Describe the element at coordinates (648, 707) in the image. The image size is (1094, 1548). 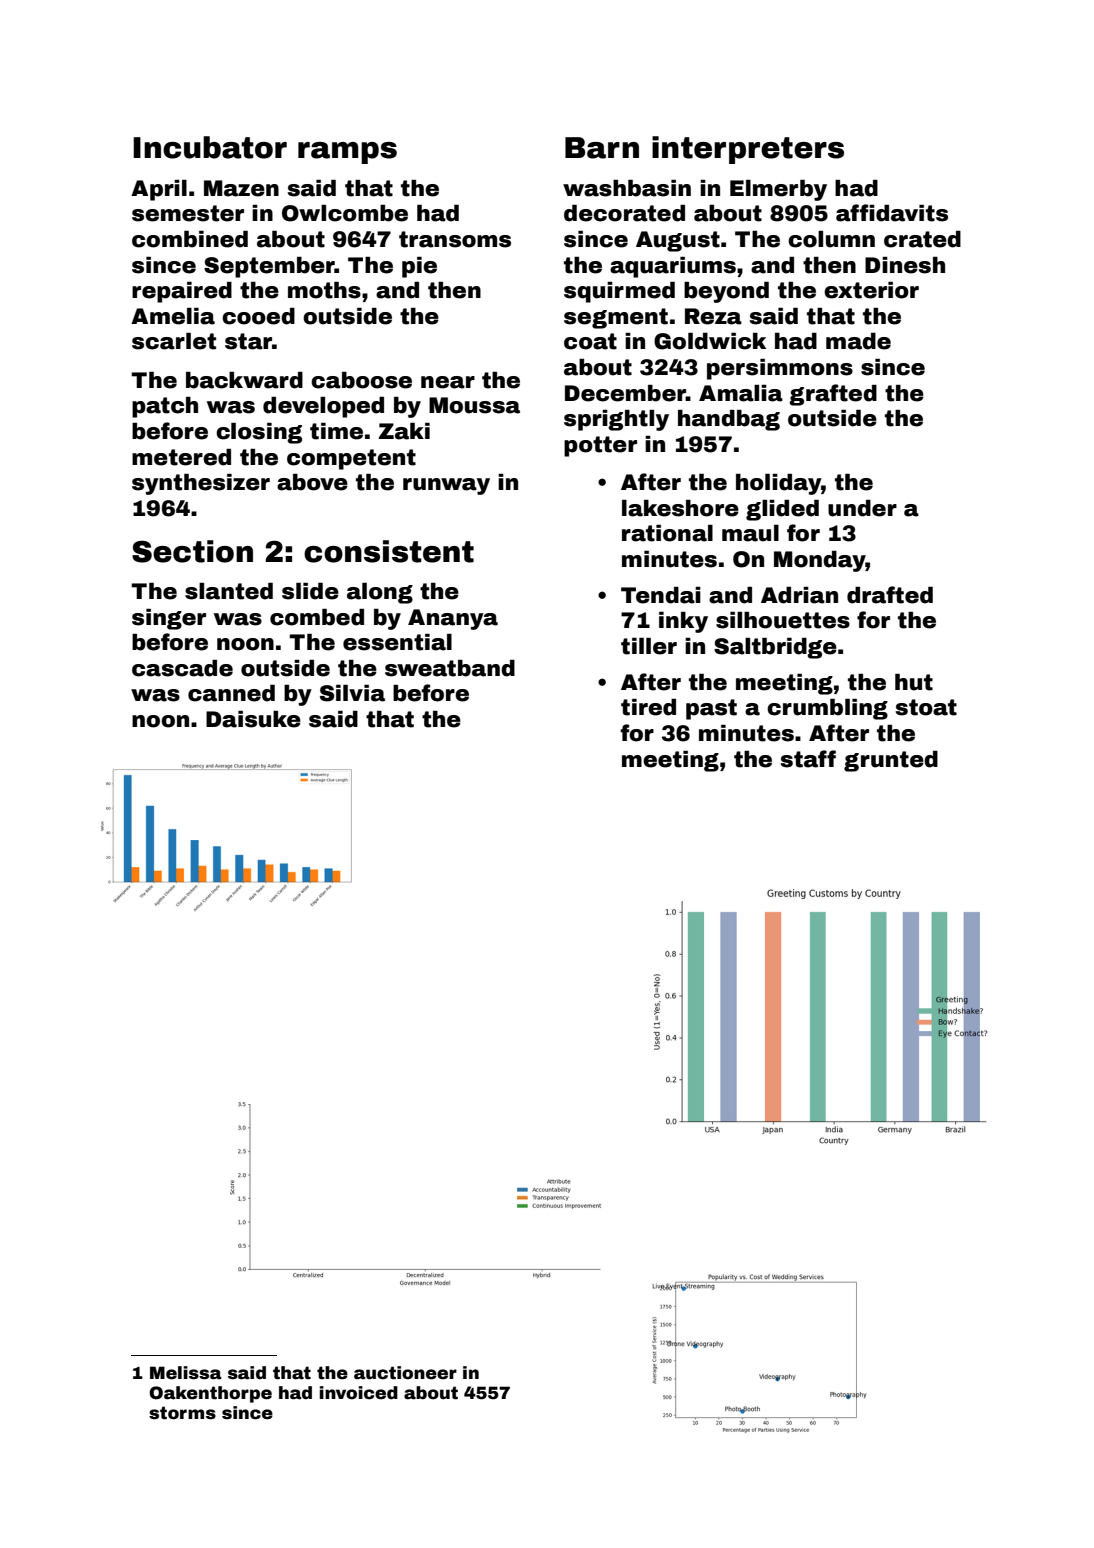
I see `tired` at that location.
